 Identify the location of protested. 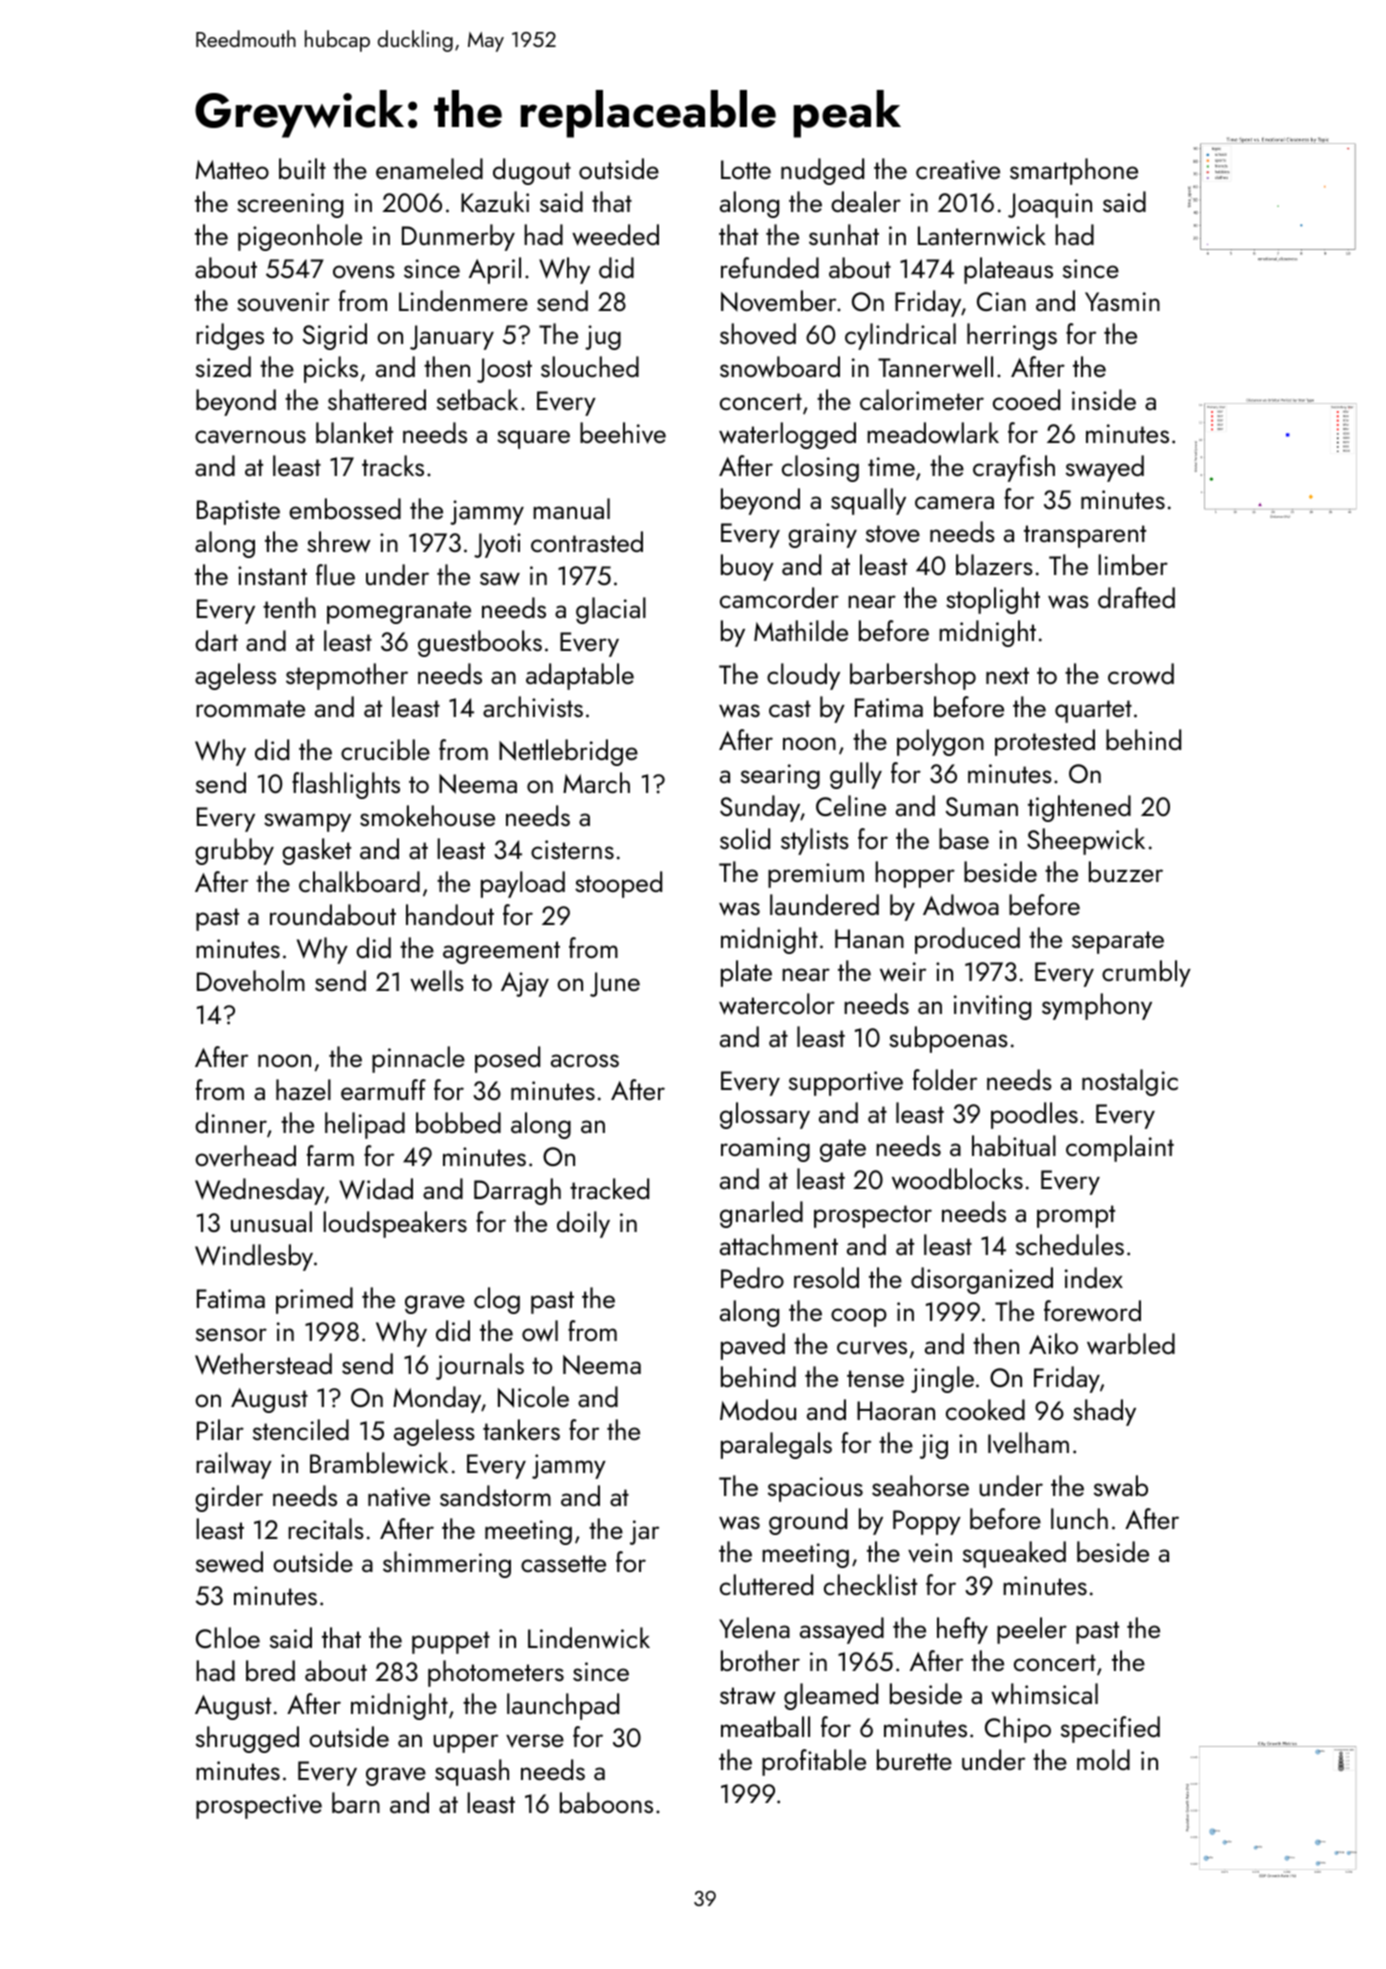
(1045, 742).
